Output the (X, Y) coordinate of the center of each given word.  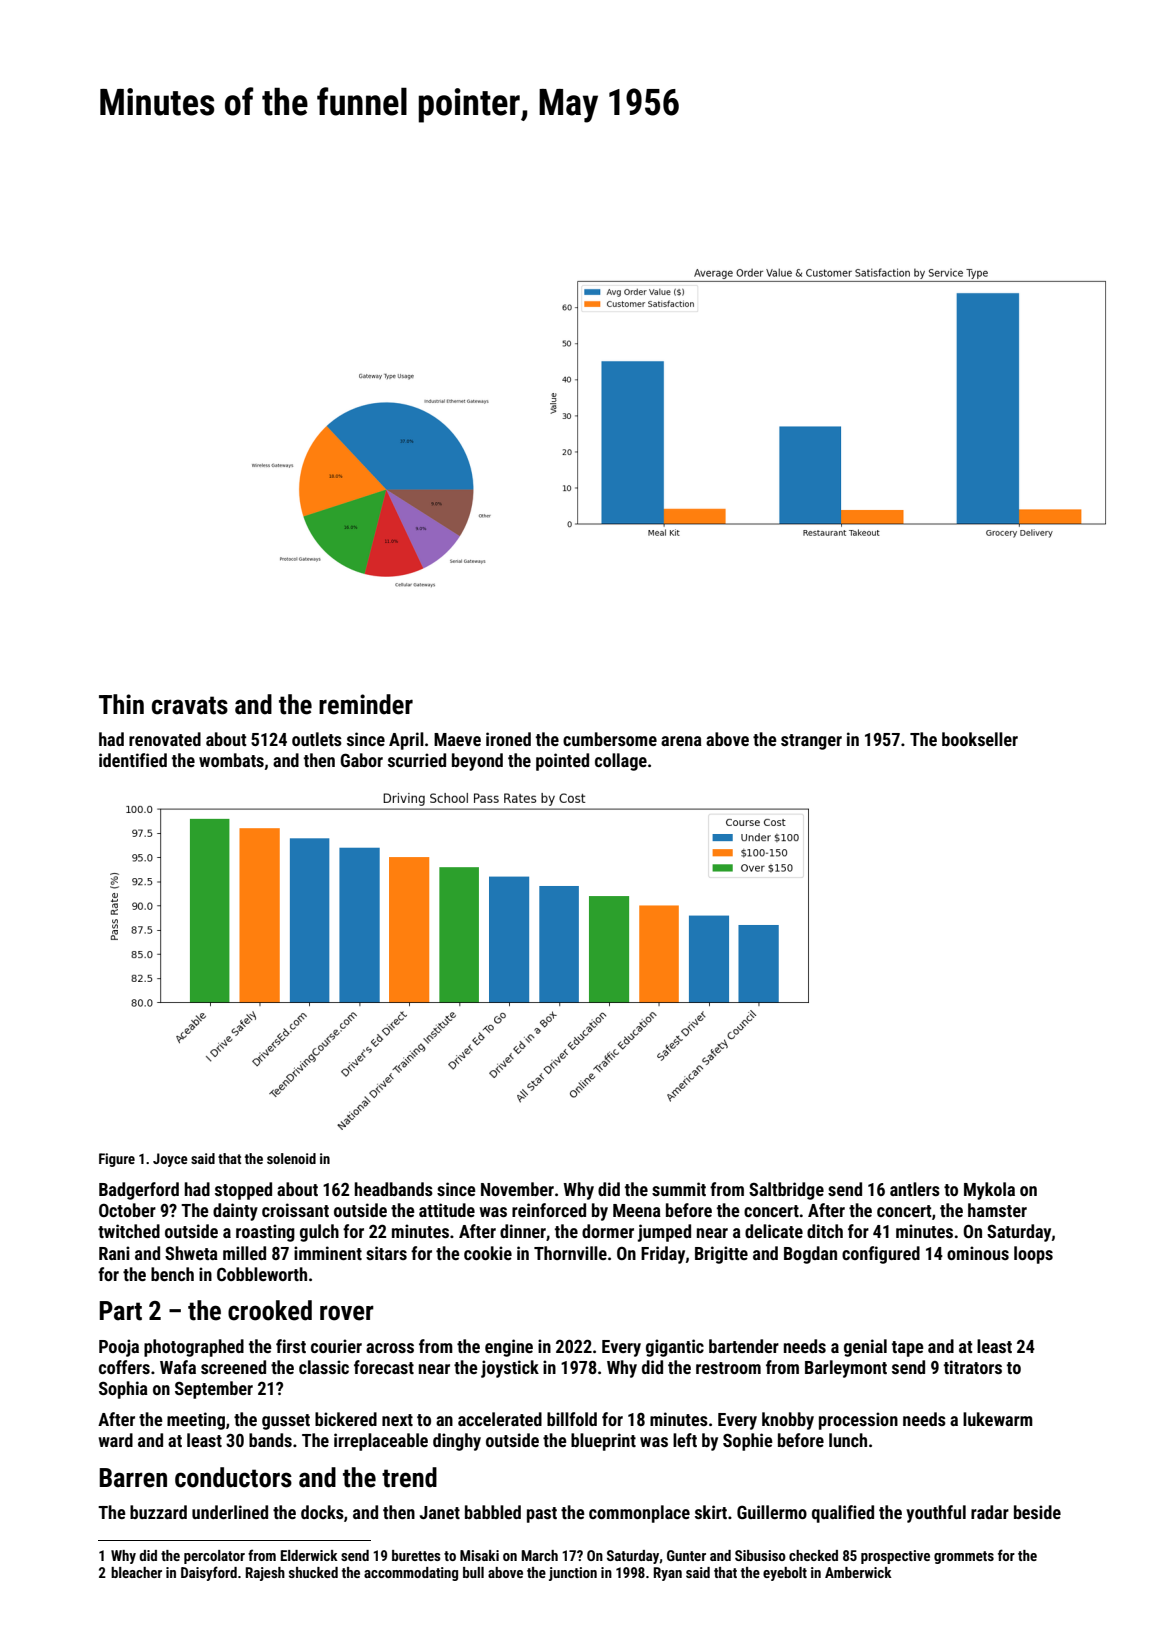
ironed (508, 739)
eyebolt (785, 1574)
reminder (366, 704)
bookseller (980, 739)
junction (573, 1574)
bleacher (136, 1572)
